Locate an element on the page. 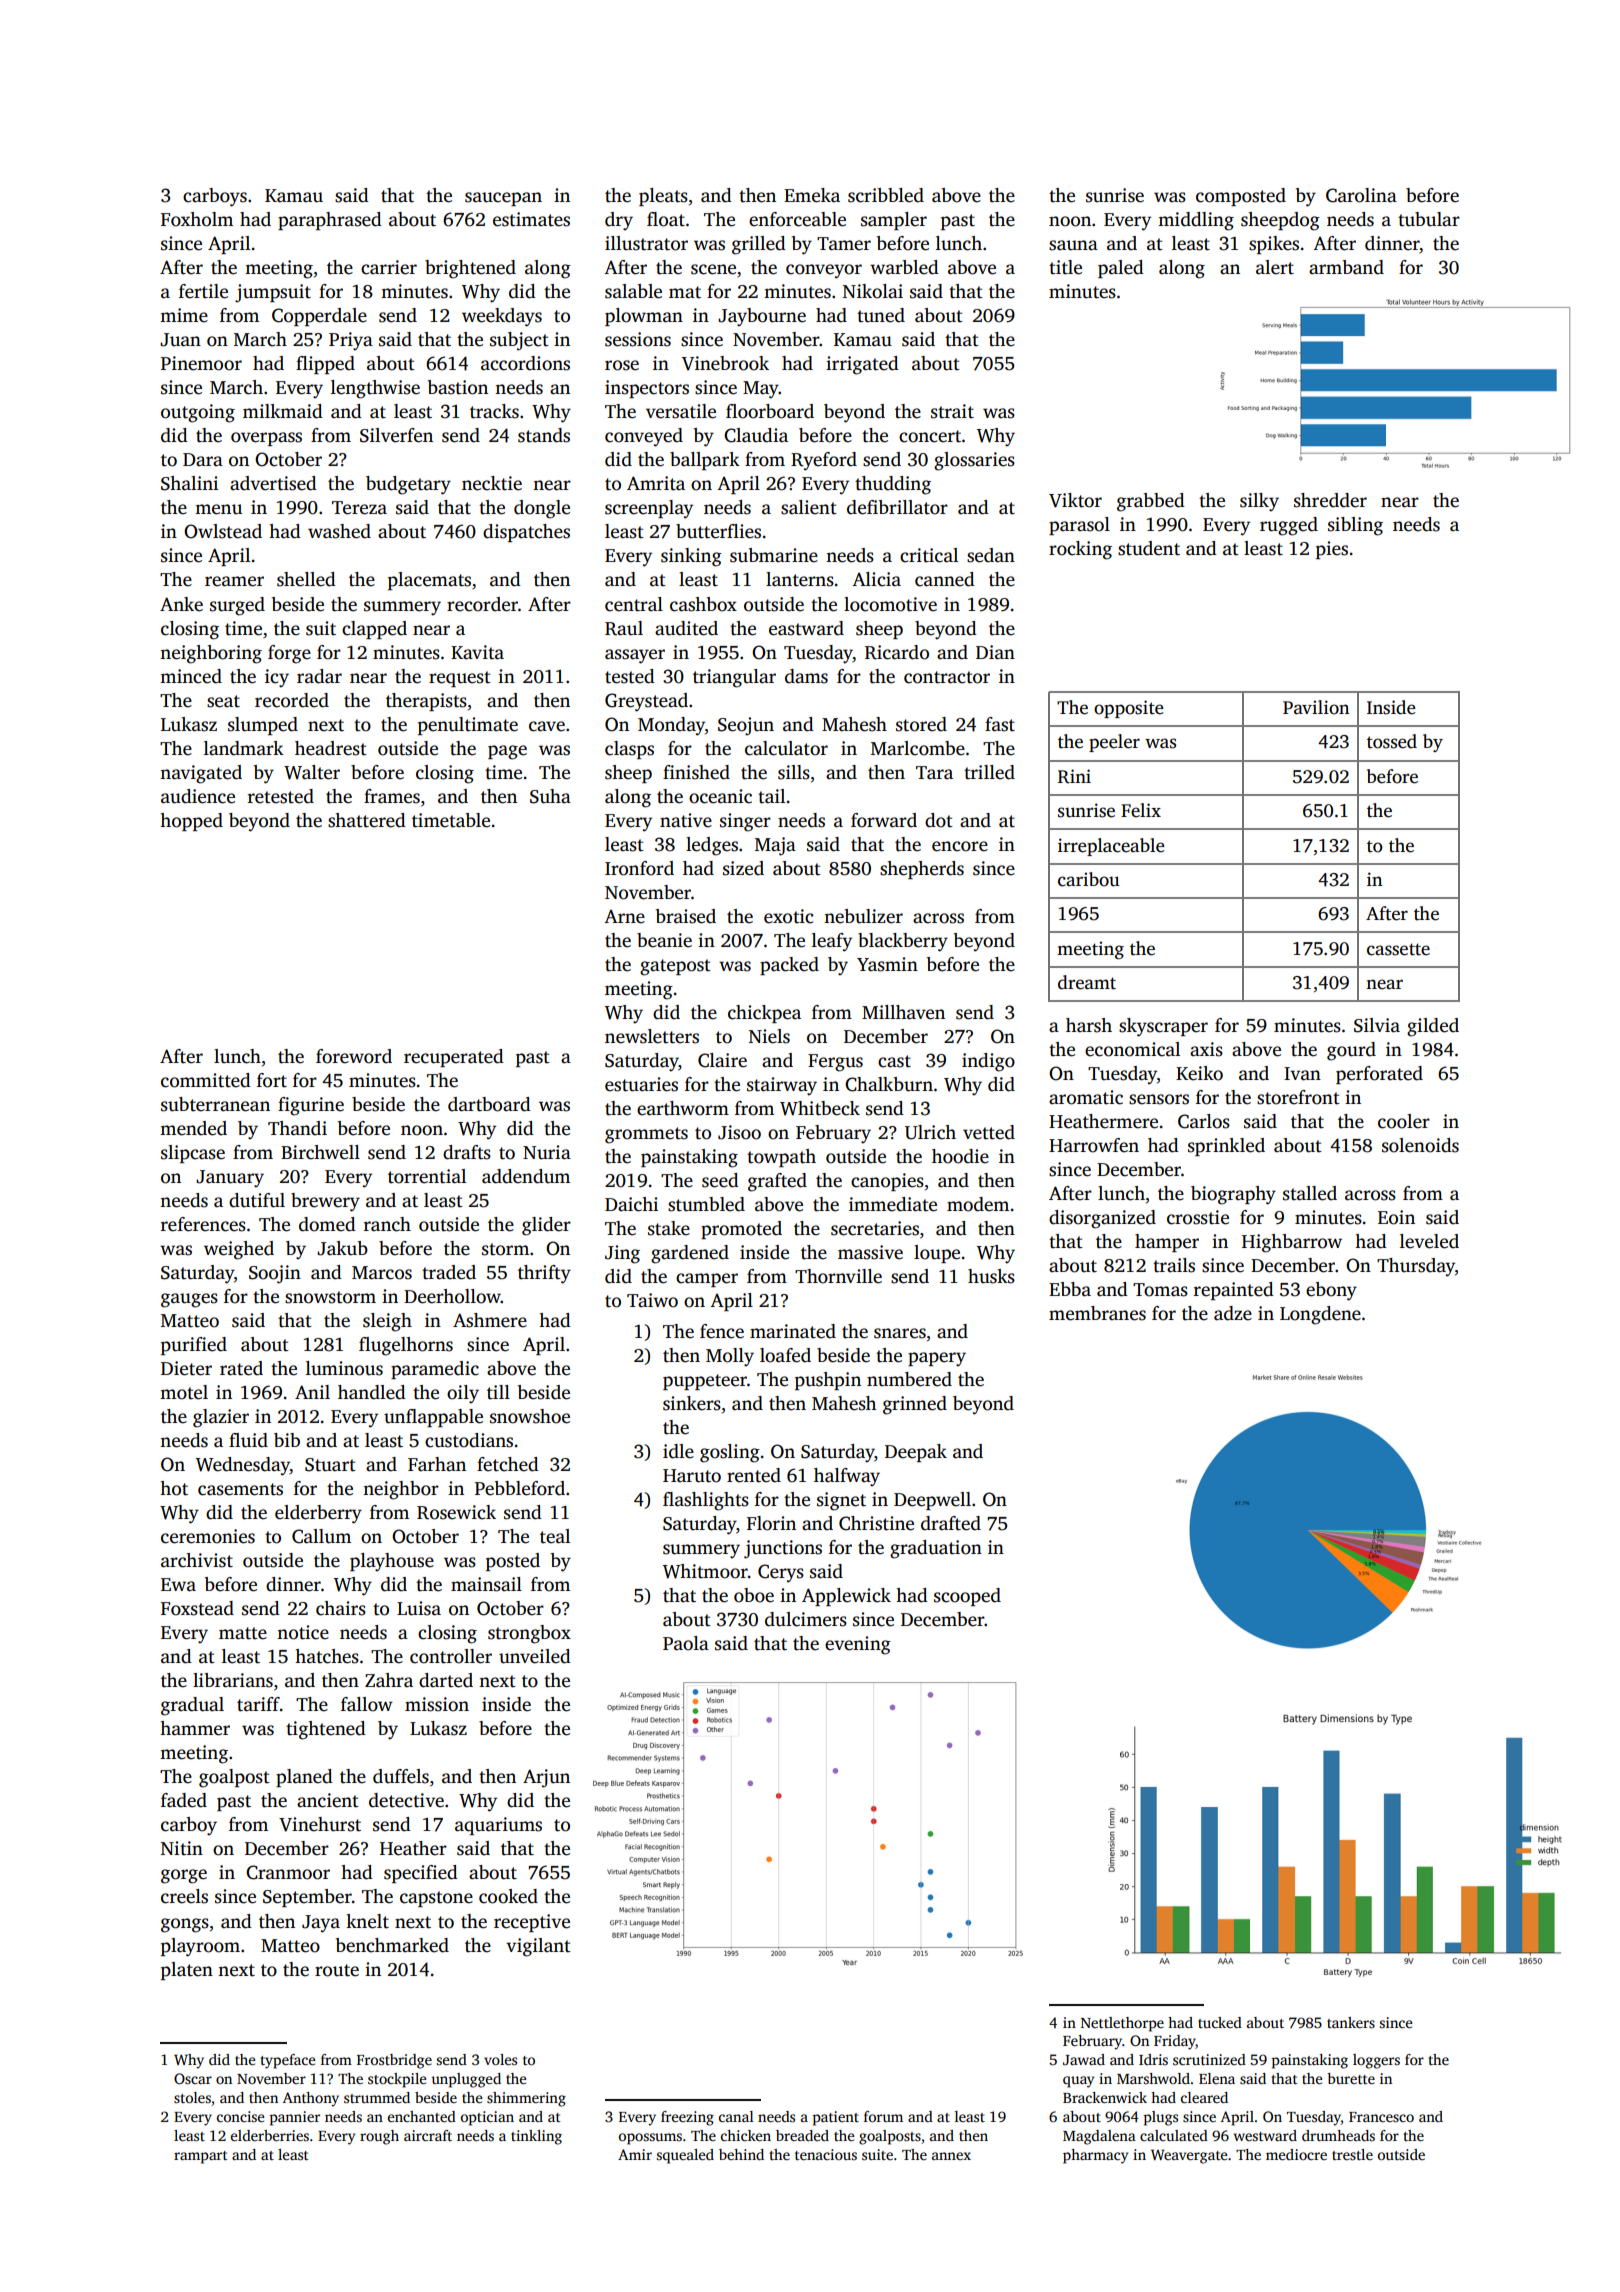 The width and height of the document is (1620, 2292). annex is located at coordinates (951, 2156).
